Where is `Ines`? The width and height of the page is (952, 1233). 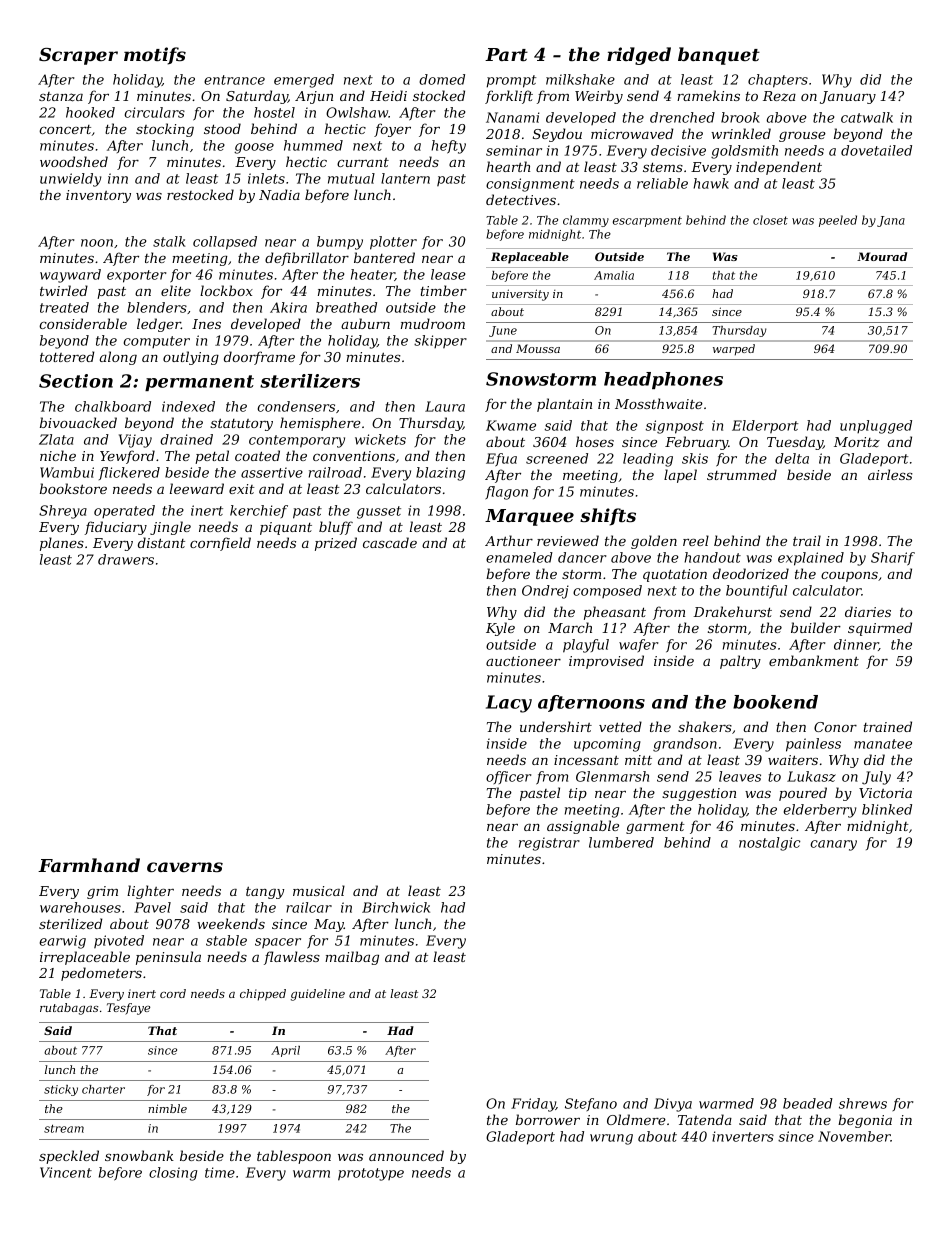 Ines is located at coordinates (206, 324).
